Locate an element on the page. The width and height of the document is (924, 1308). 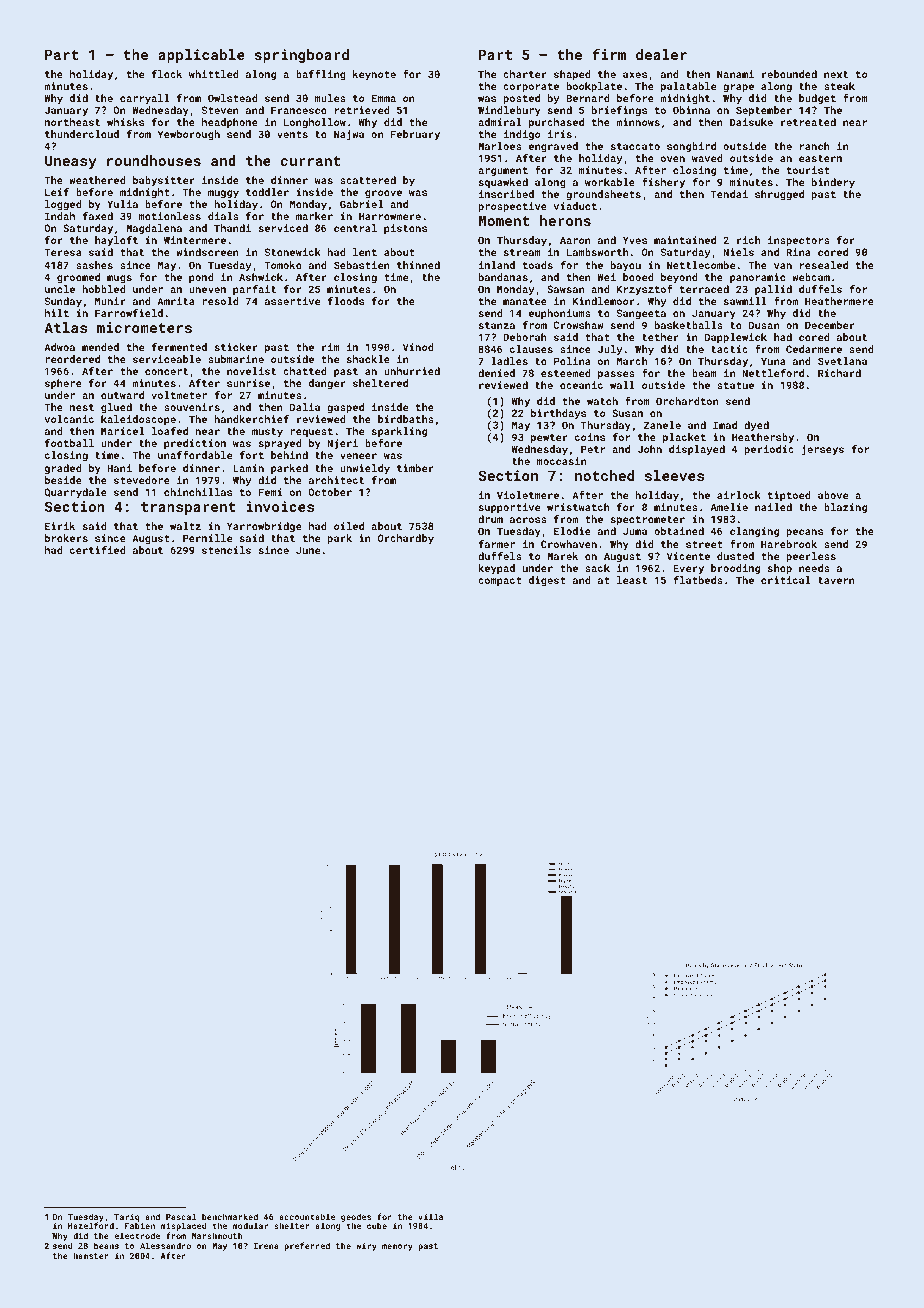
memory is located at coordinates (397, 1247).
